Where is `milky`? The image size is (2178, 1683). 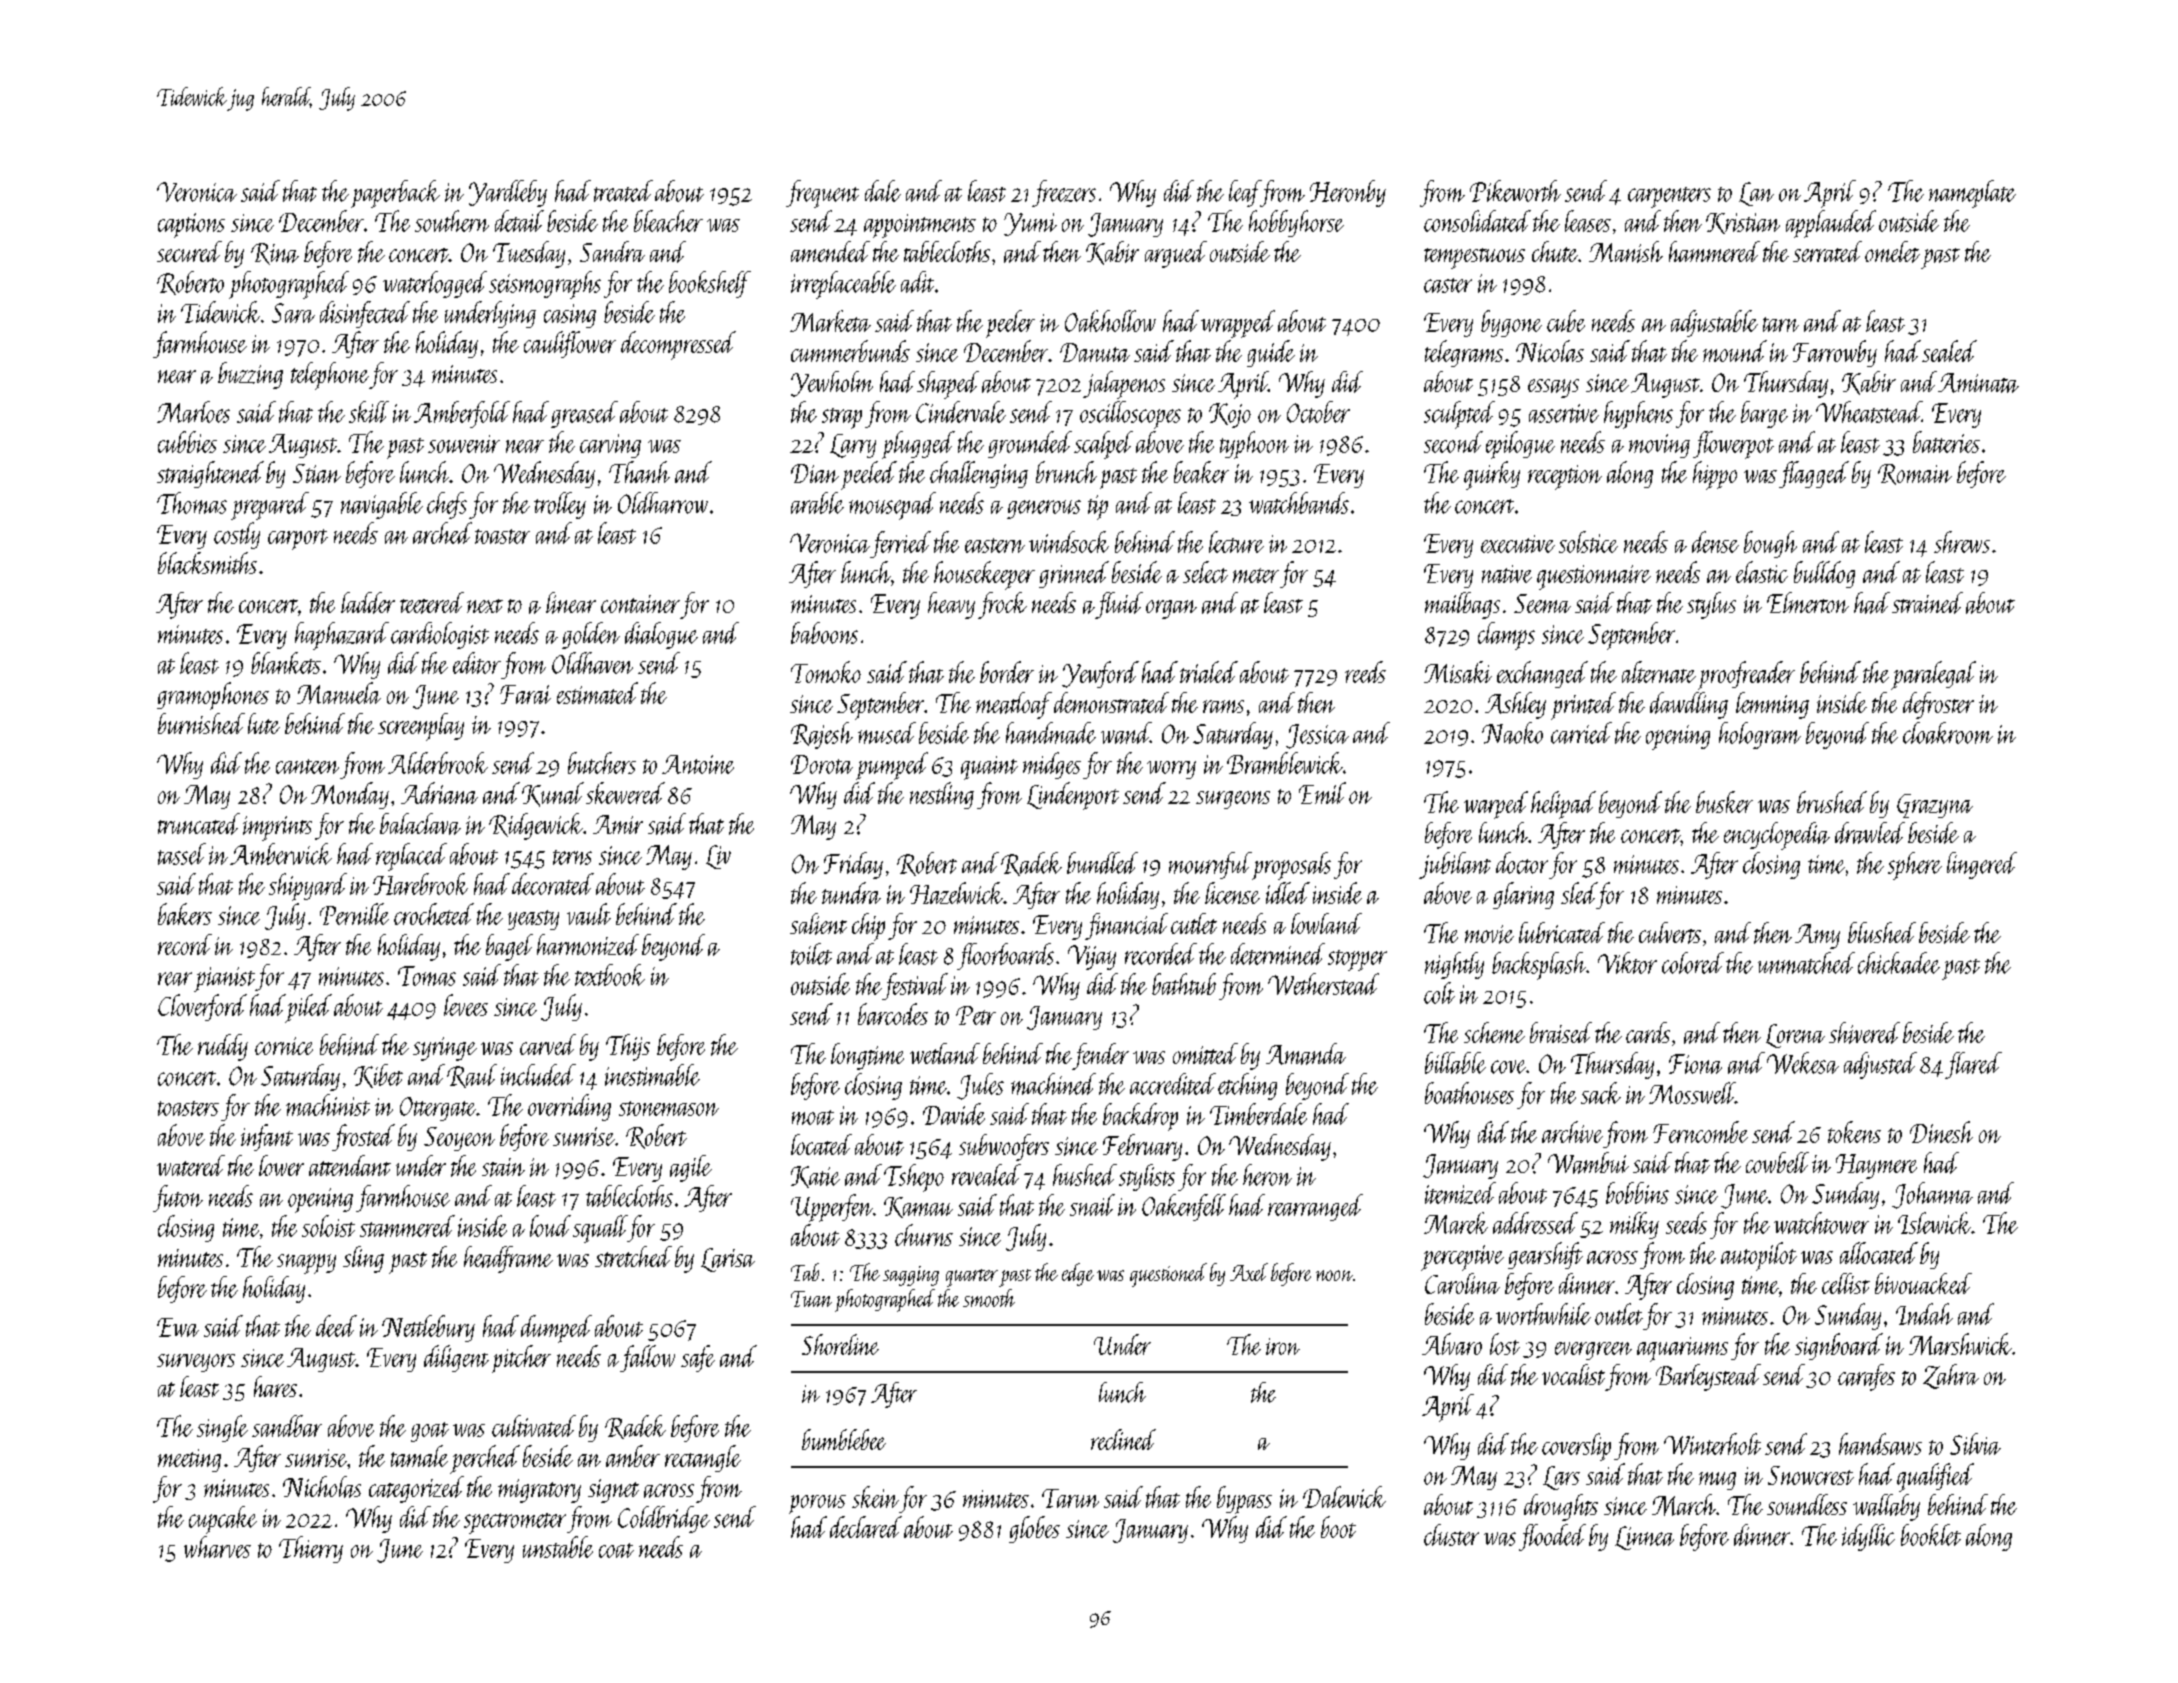 milky is located at coordinates (1634, 1225).
